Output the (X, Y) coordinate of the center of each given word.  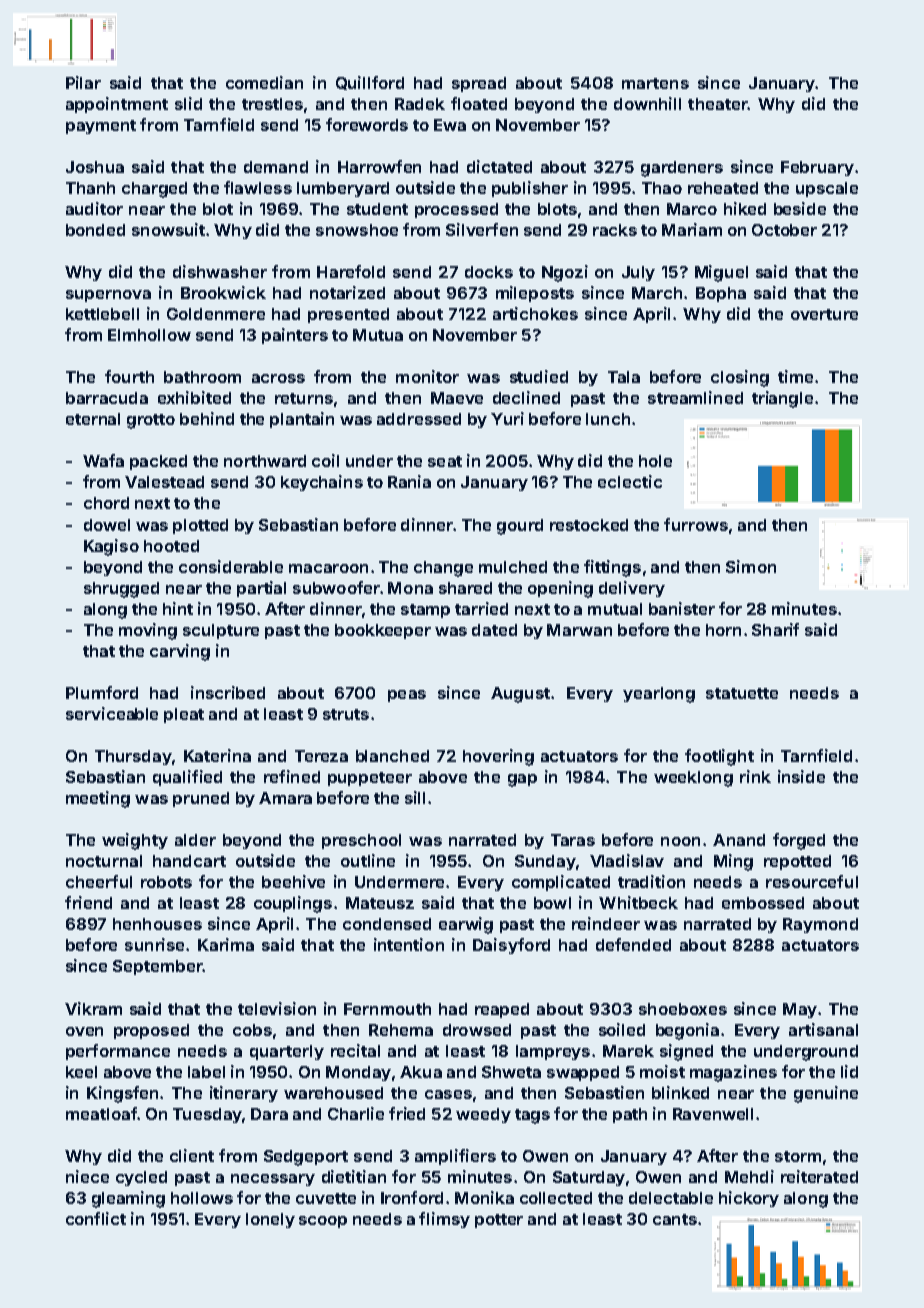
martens (655, 83)
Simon (751, 566)
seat (445, 461)
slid (188, 103)
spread (479, 84)
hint (178, 608)
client (192, 1155)
